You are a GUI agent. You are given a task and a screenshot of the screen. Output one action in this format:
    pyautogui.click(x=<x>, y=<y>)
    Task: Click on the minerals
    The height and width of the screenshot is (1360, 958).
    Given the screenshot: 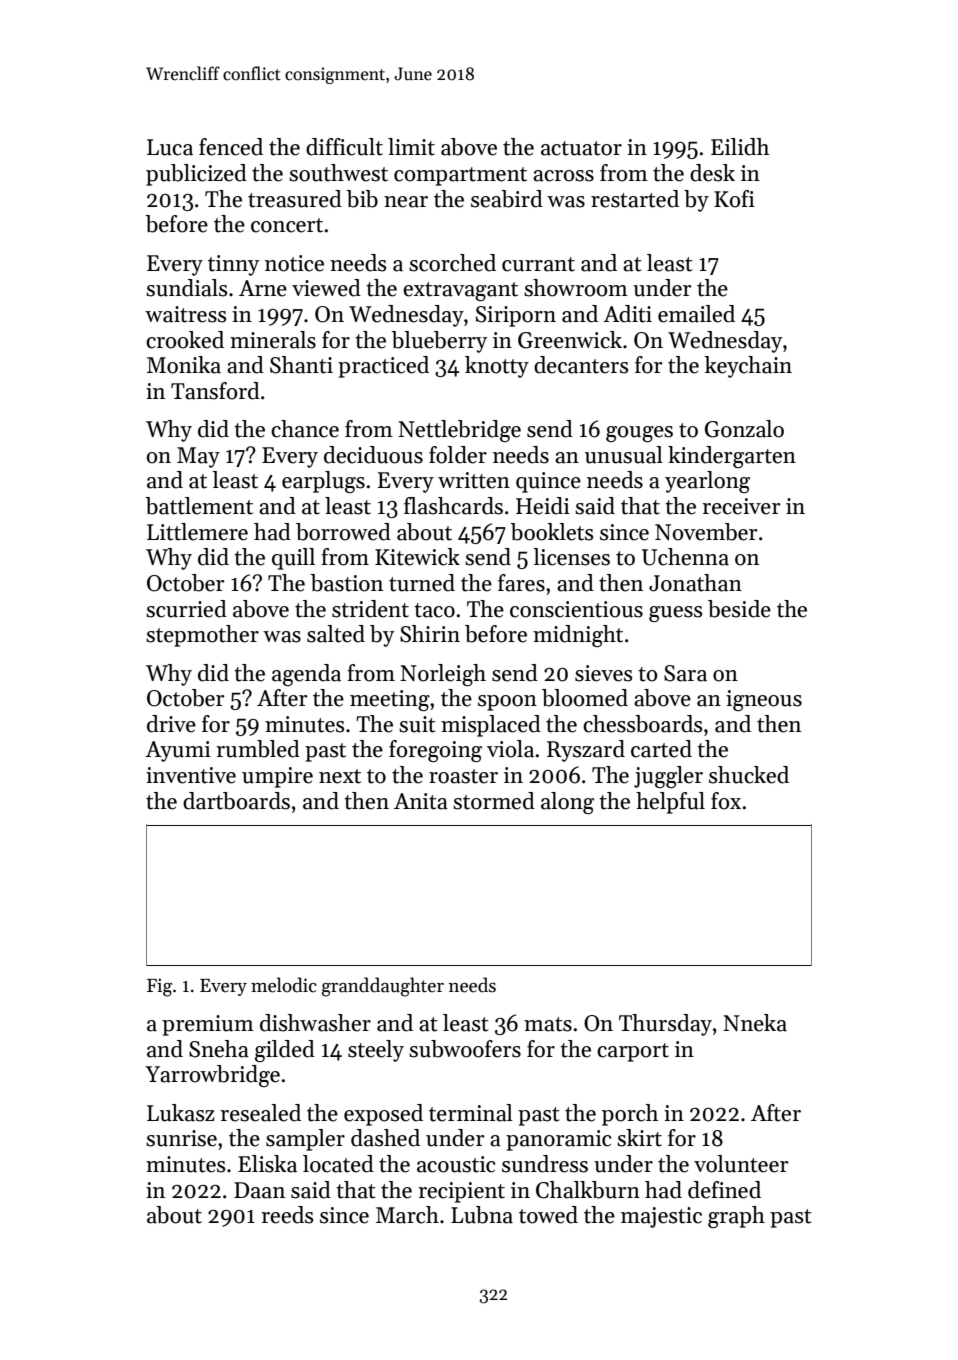 What is the action you would take?
    pyautogui.click(x=273, y=340)
